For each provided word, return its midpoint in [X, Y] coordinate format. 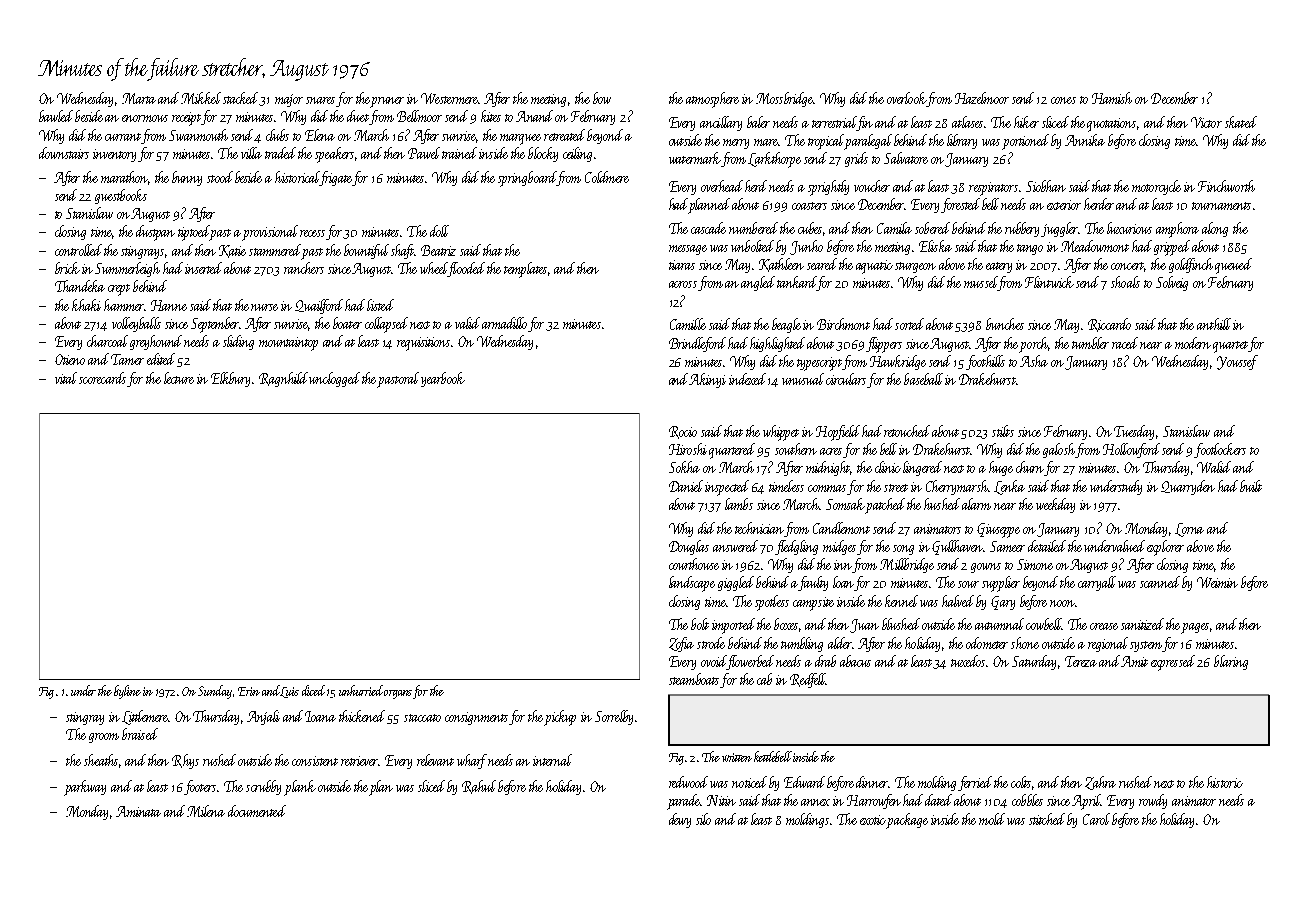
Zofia [681, 644]
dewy [680, 820]
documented [257, 811]
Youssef [1237, 362]
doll [439, 231]
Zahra [1100, 783]
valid [467, 323]
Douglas [689, 547]
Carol [1096, 819]
